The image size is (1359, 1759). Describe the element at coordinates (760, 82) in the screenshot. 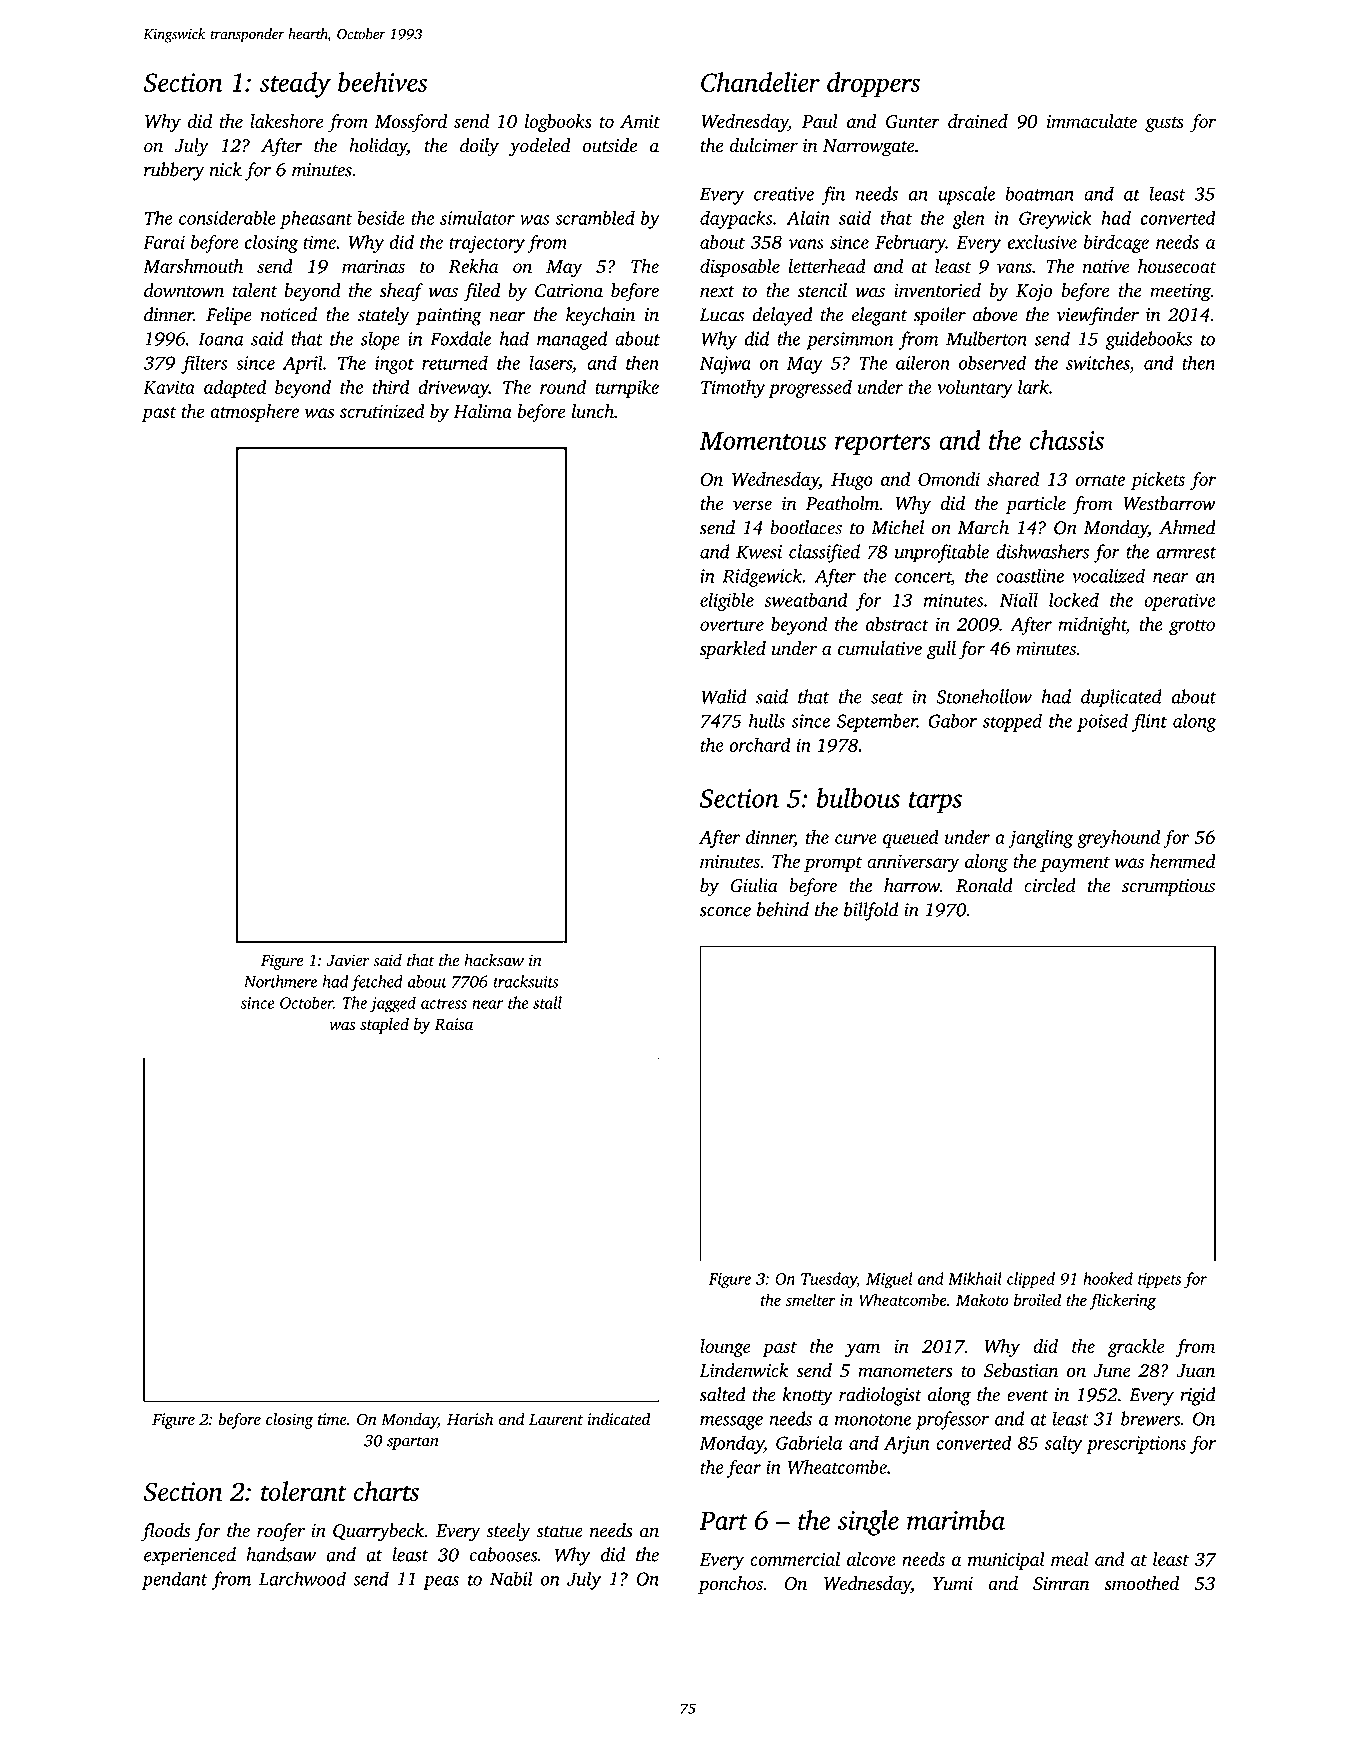

I see `Chandelier` at that location.
